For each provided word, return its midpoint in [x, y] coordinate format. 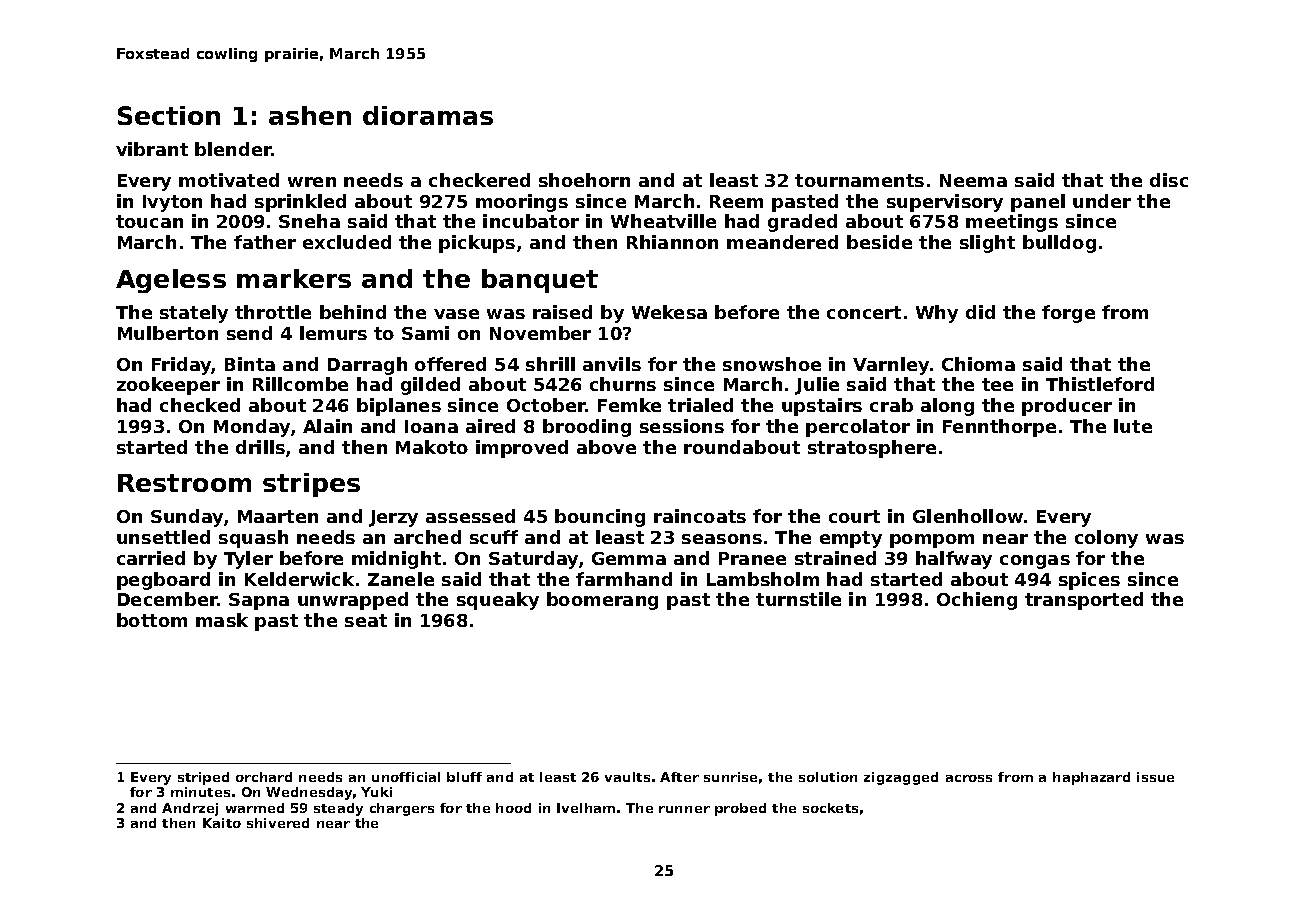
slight [987, 244]
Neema [973, 180]
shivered [278, 823]
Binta [250, 364]
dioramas [428, 115]
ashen [310, 115]
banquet [540, 281]
